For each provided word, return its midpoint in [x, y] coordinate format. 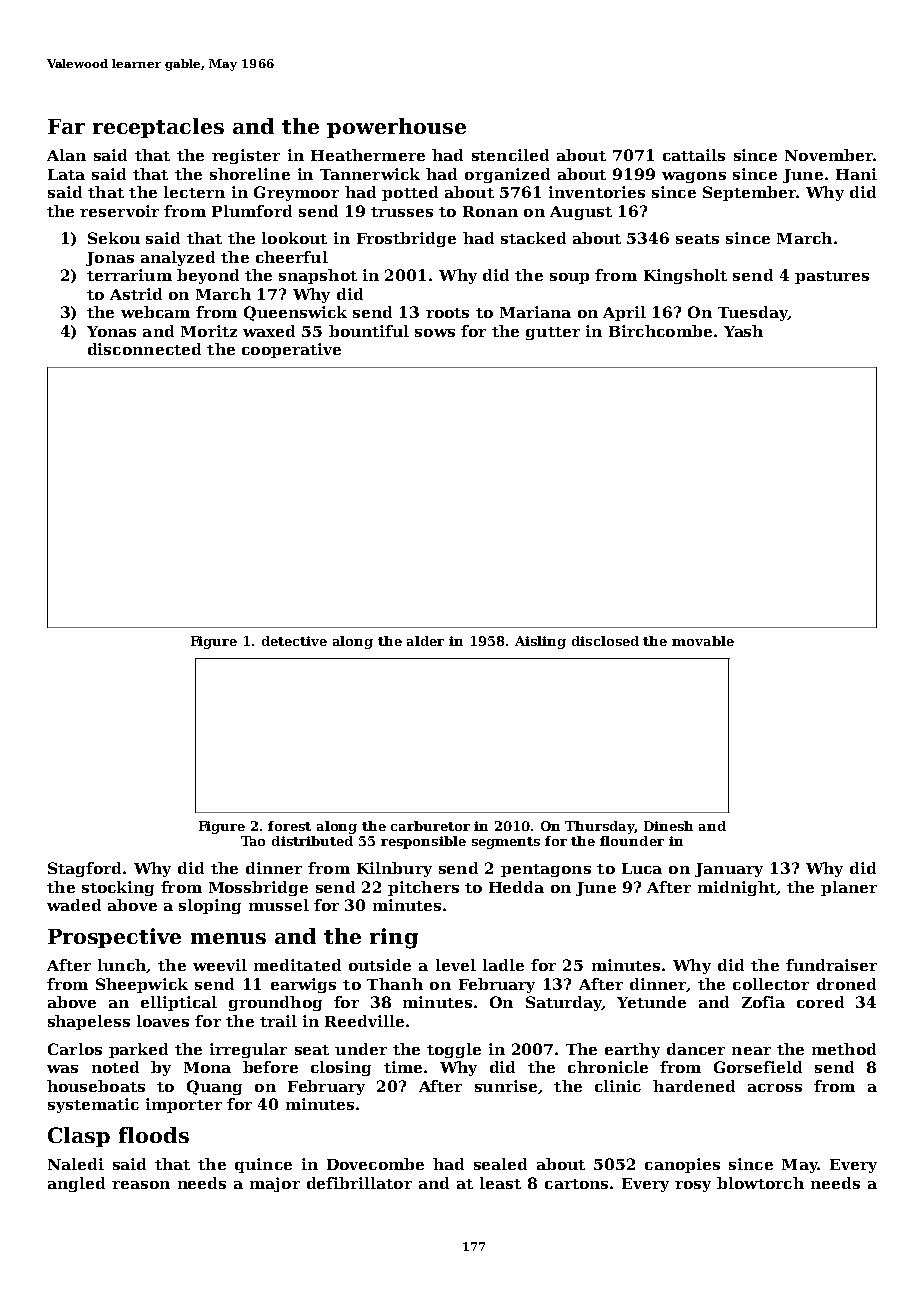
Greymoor [296, 193]
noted [115, 1067]
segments [506, 843]
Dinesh [668, 826]
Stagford [84, 869]
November [829, 155]
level [456, 965]
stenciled [510, 155]
